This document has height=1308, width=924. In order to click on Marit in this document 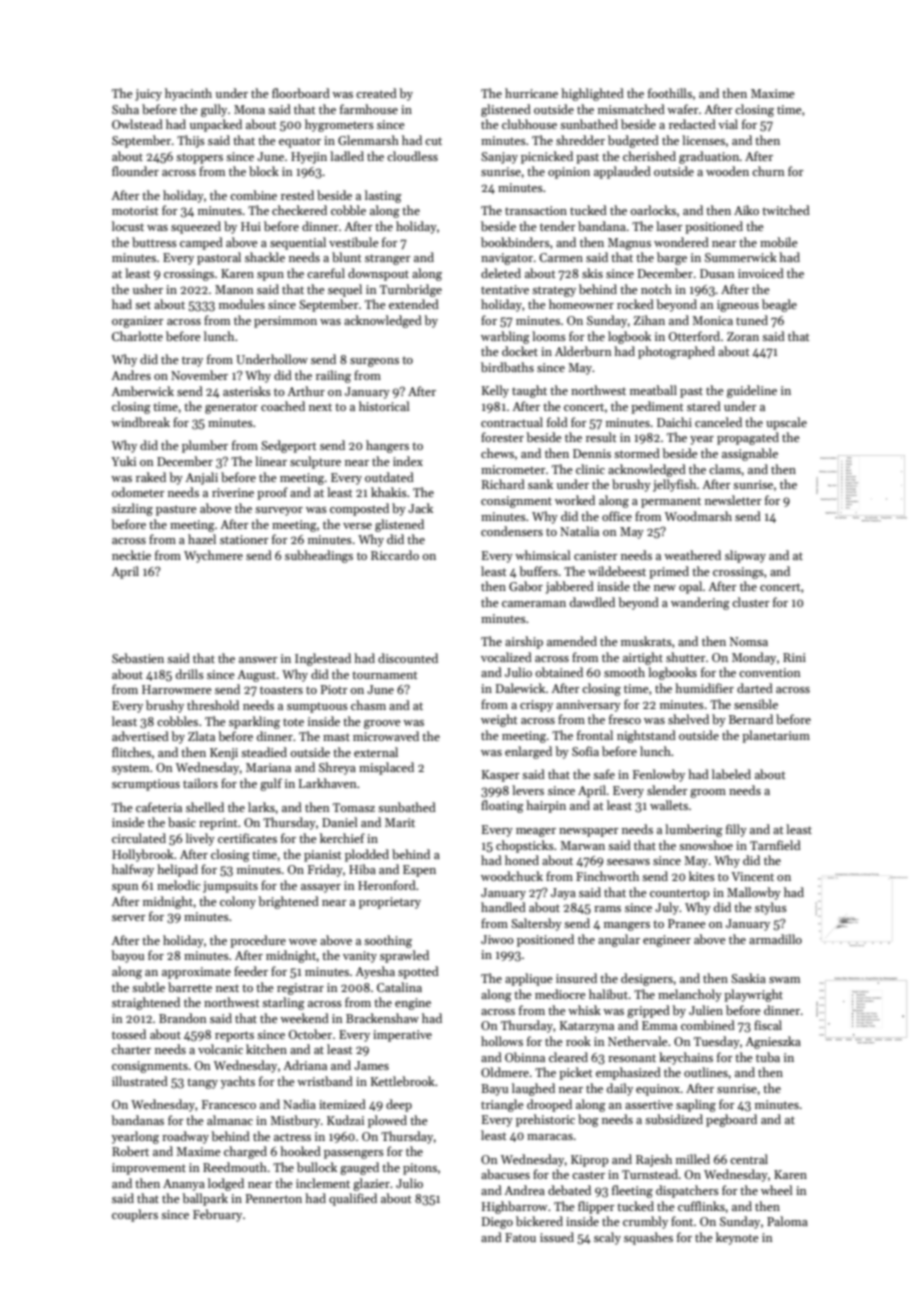, I will do `click(400, 822)`.
